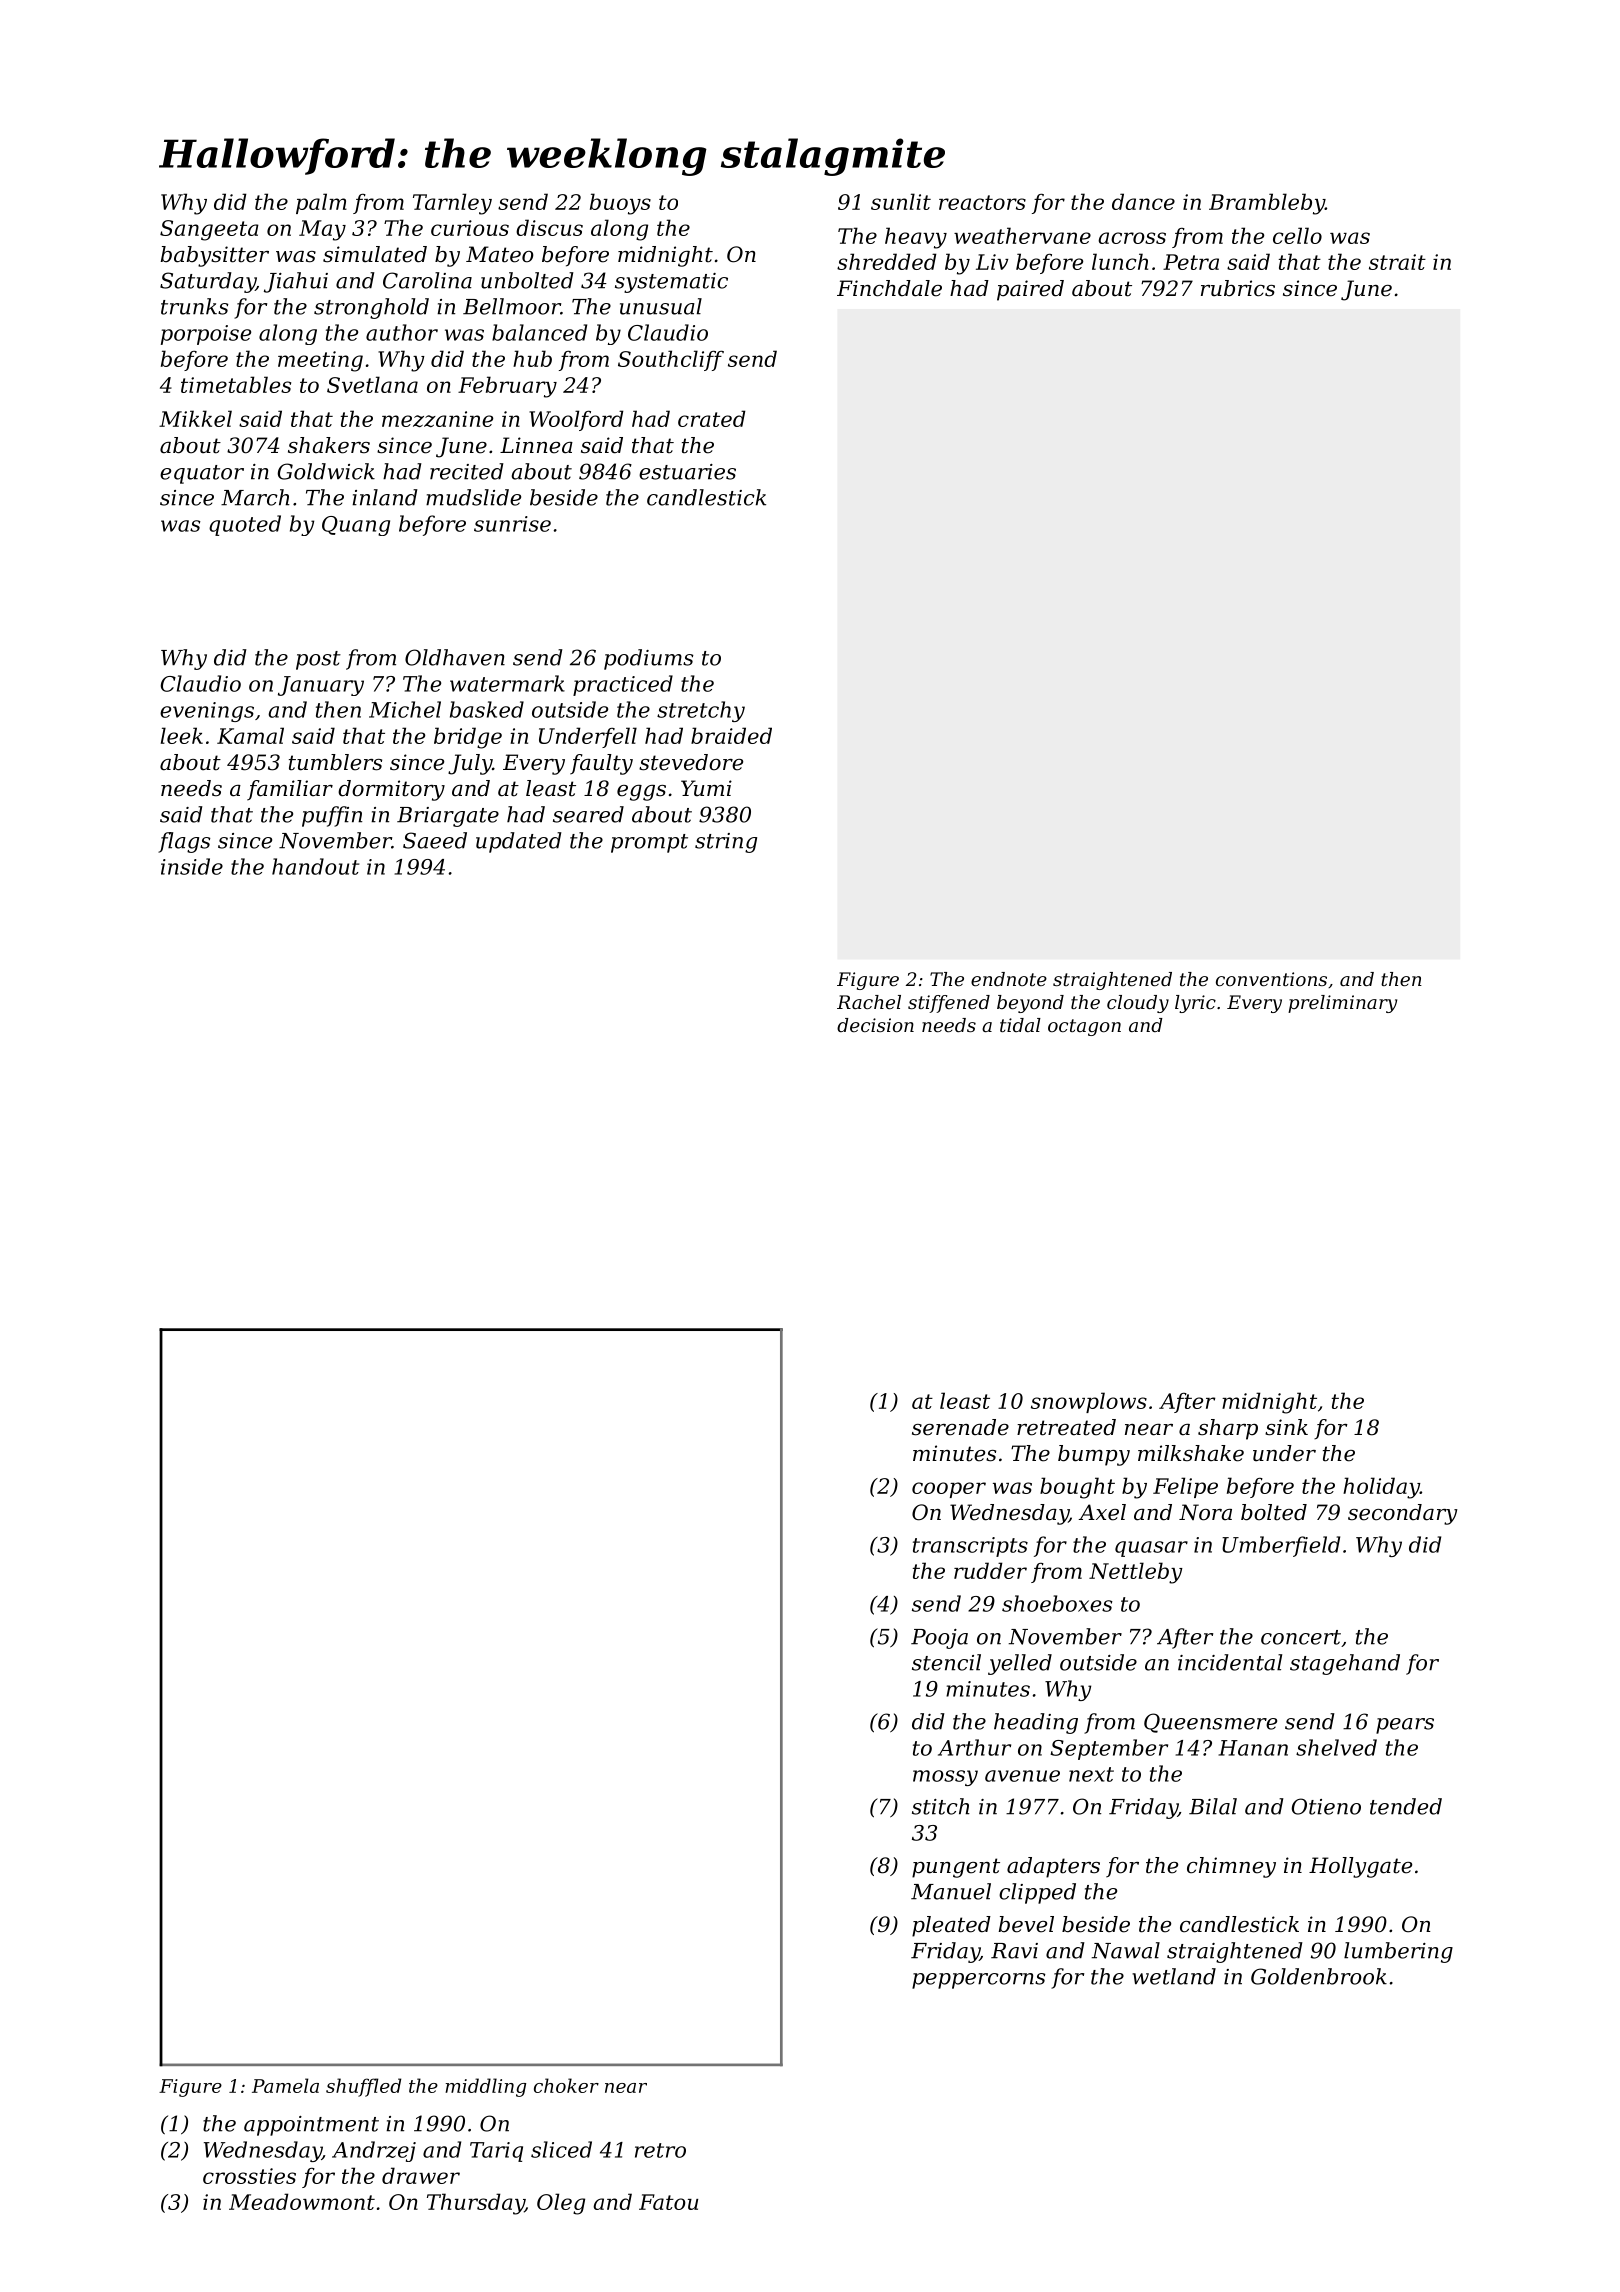 This document has width=1620, height=2292. Describe the element at coordinates (960, 1427) in the document. I see `serenade` at that location.
